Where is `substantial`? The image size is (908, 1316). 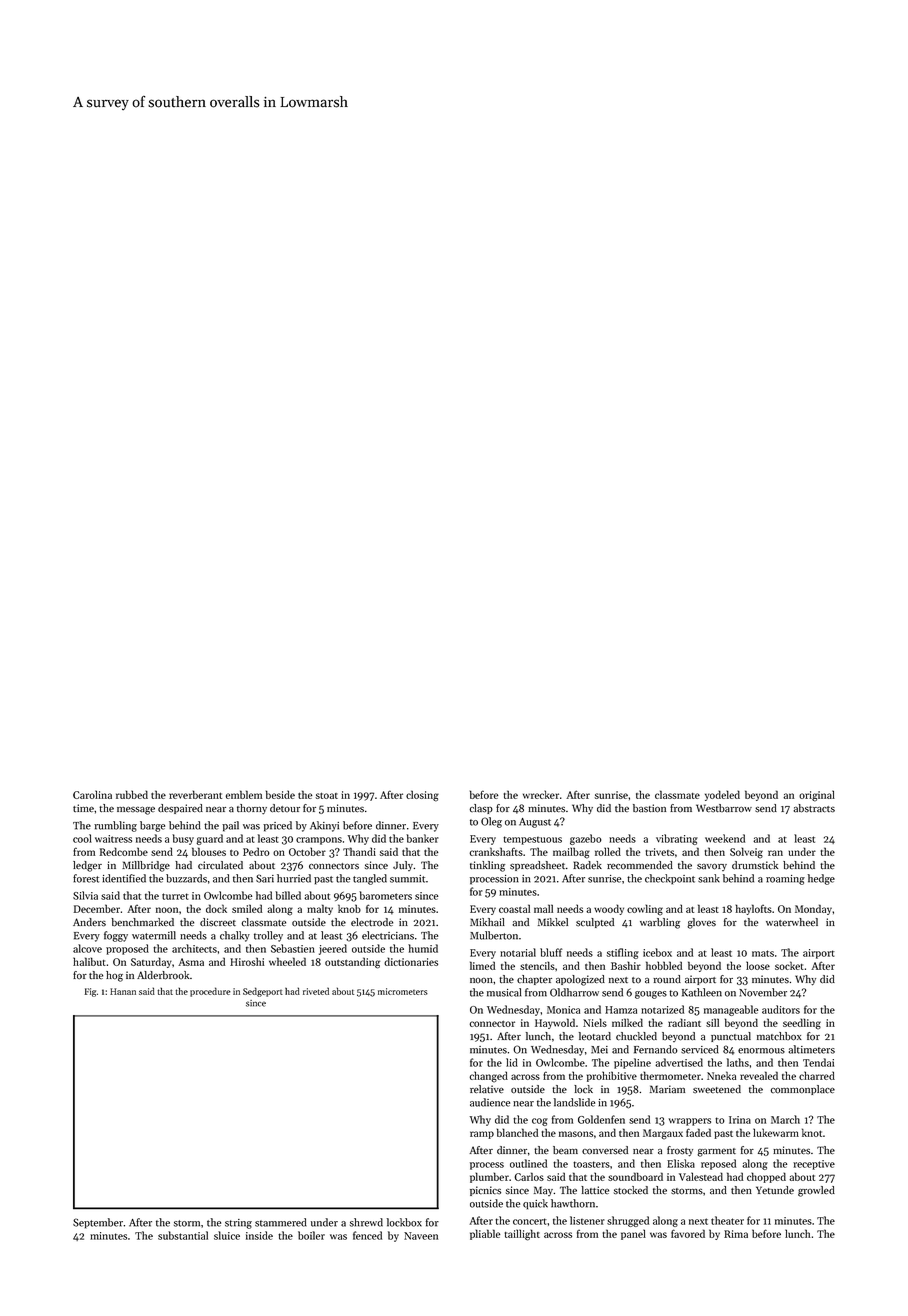
substantial is located at coordinates (183, 1235).
